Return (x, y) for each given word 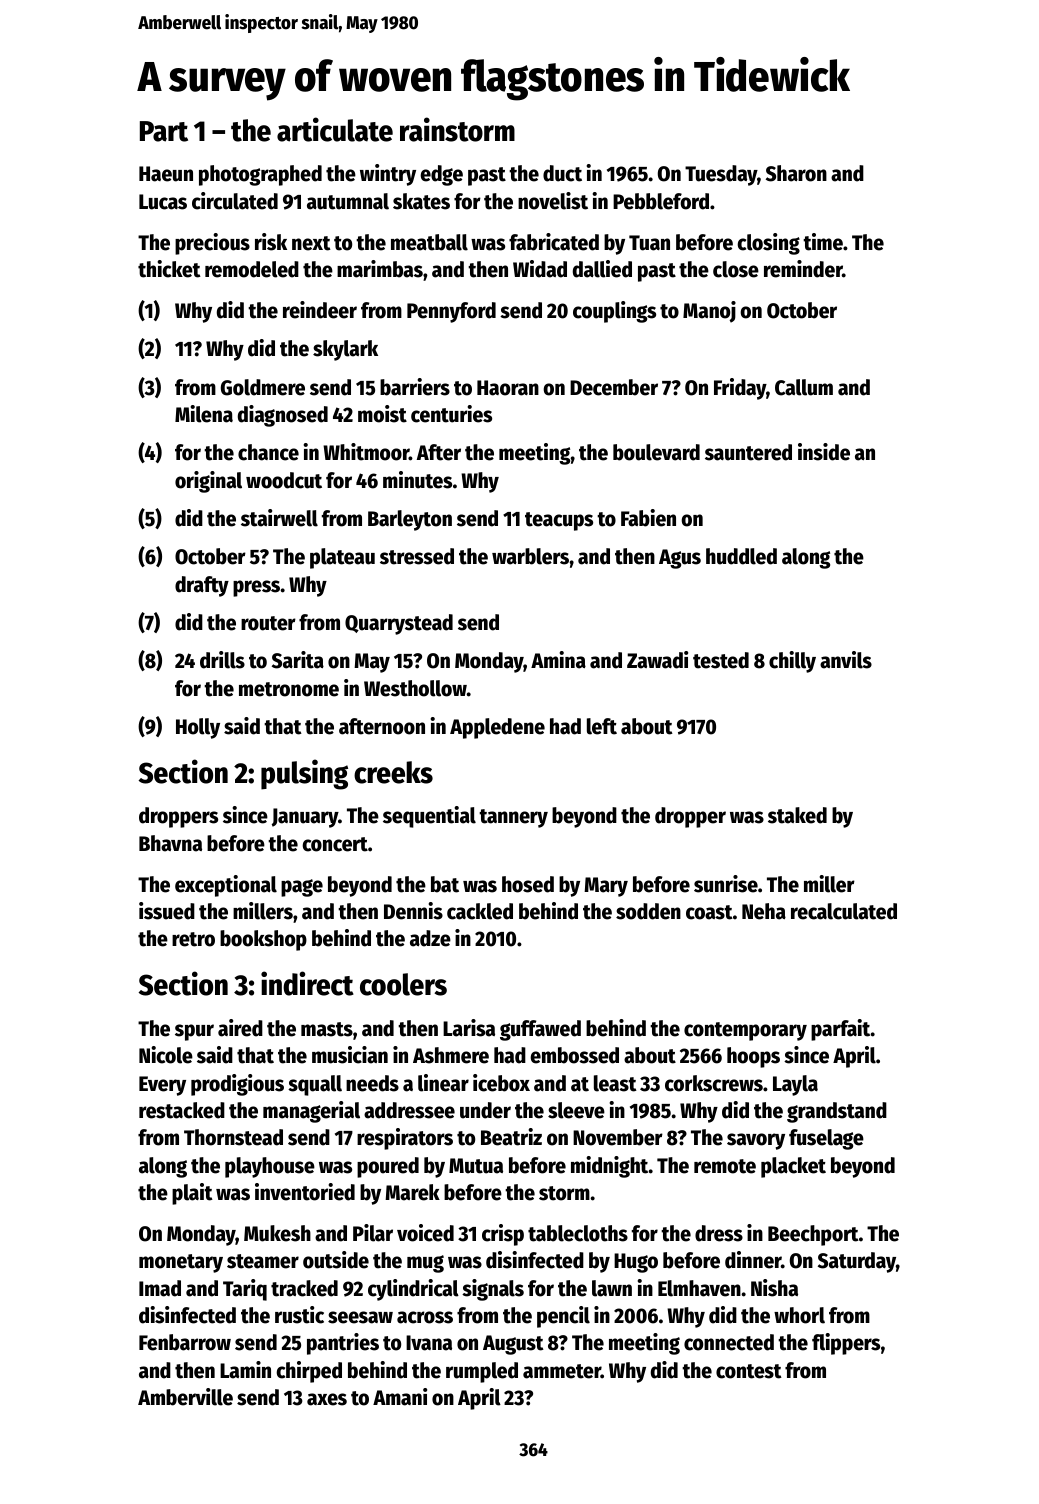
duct (562, 173)
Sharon (796, 173)
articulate (335, 129)
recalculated (844, 911)
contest (749, 1371)
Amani (400, 1397)
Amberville (185, 1397)
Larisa (469, 1028)
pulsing (304, 774)
